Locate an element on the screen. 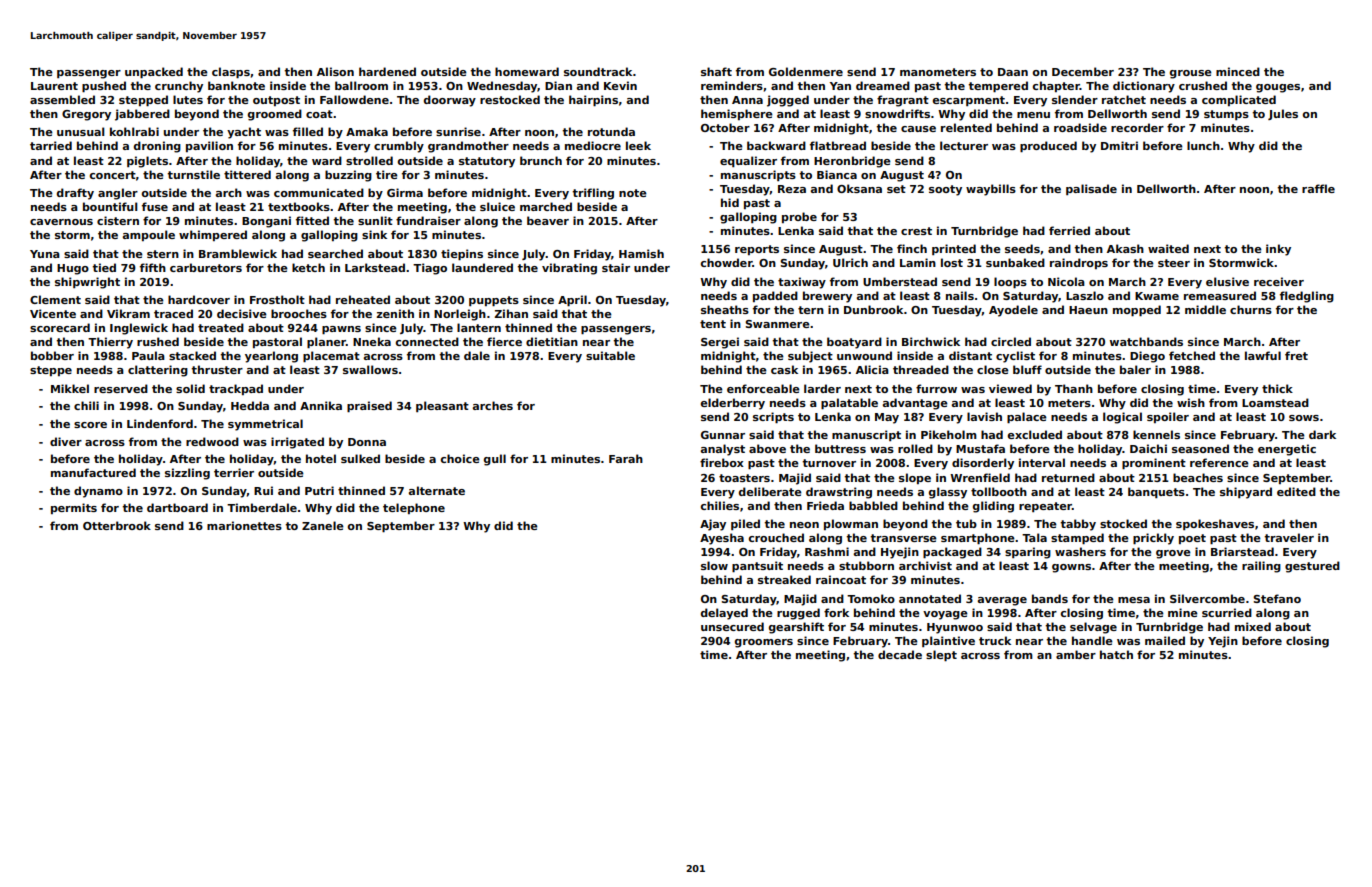 This screenshot has height=887, width=1372. diver is located at coordinates (66, 441).
